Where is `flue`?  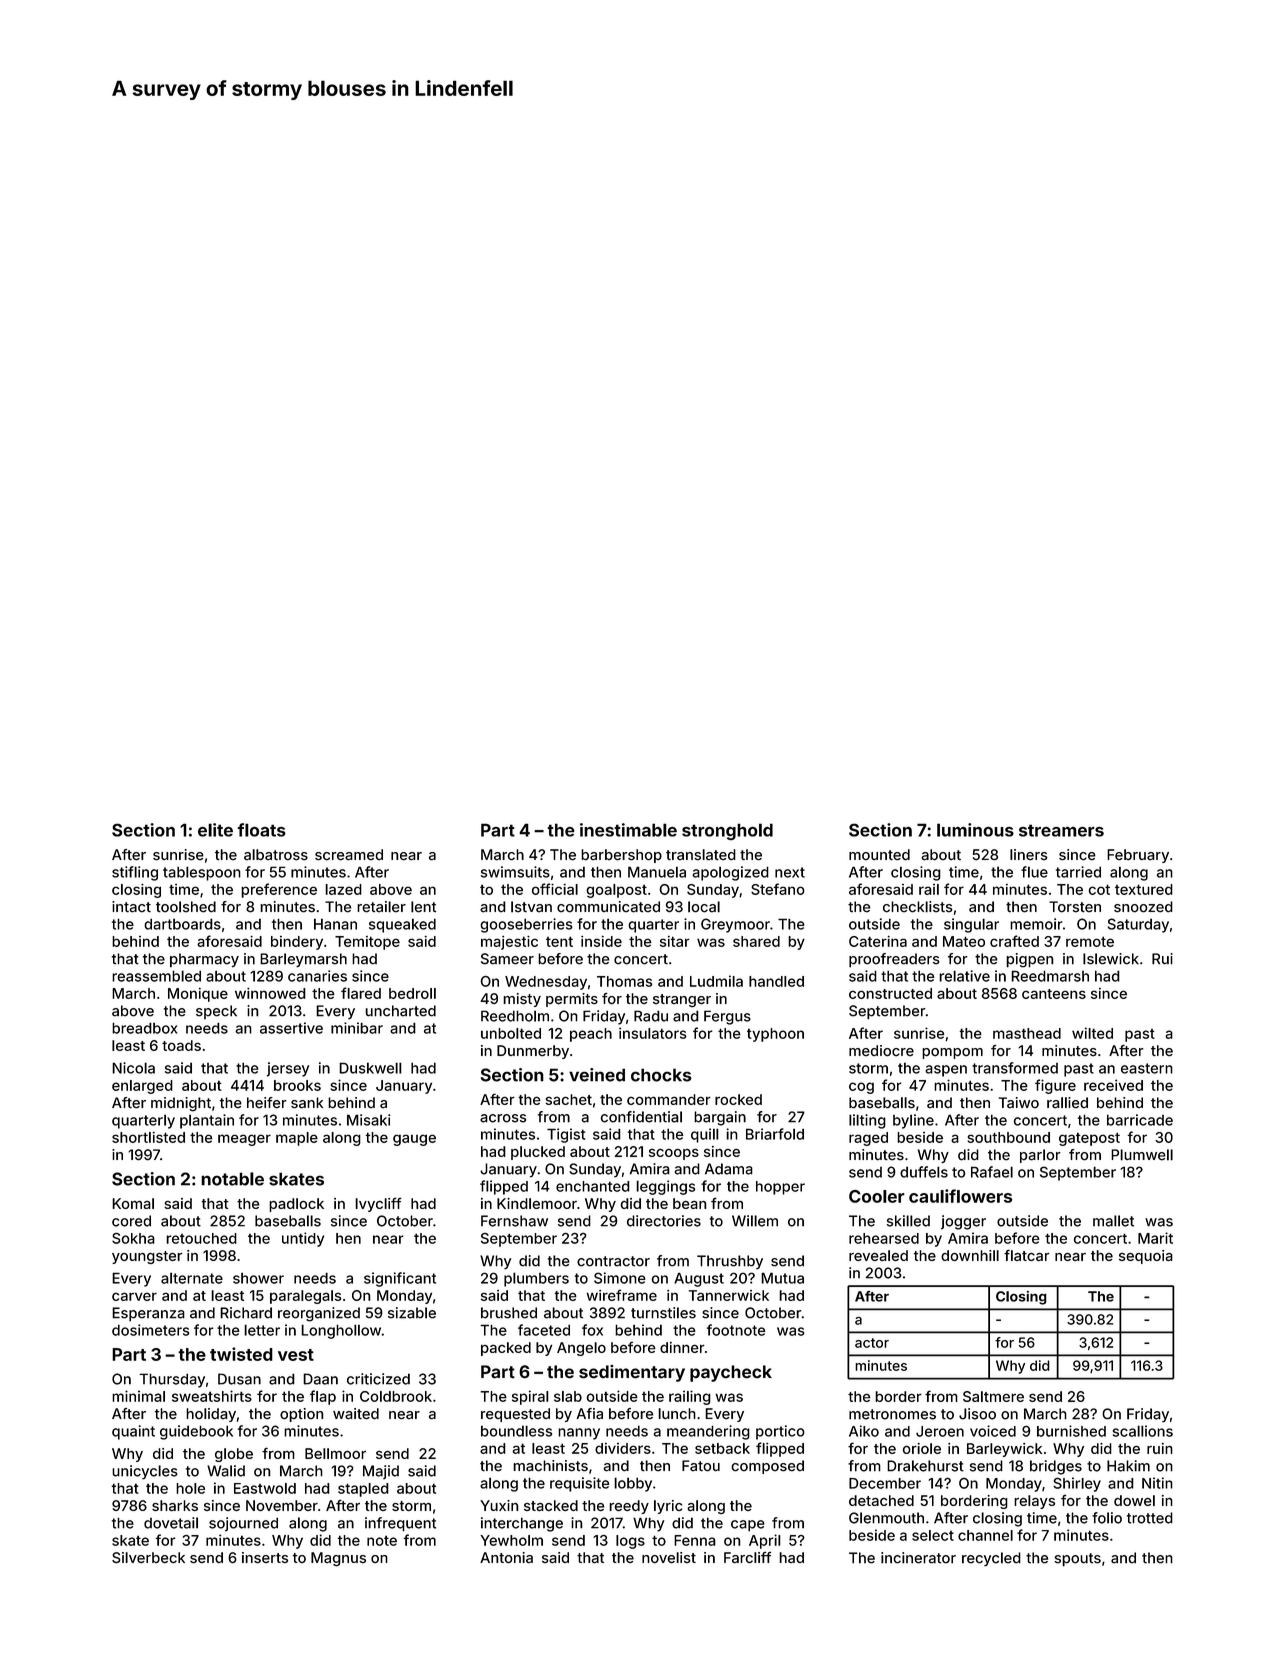
flue is located at coordinates (1034, 872).
